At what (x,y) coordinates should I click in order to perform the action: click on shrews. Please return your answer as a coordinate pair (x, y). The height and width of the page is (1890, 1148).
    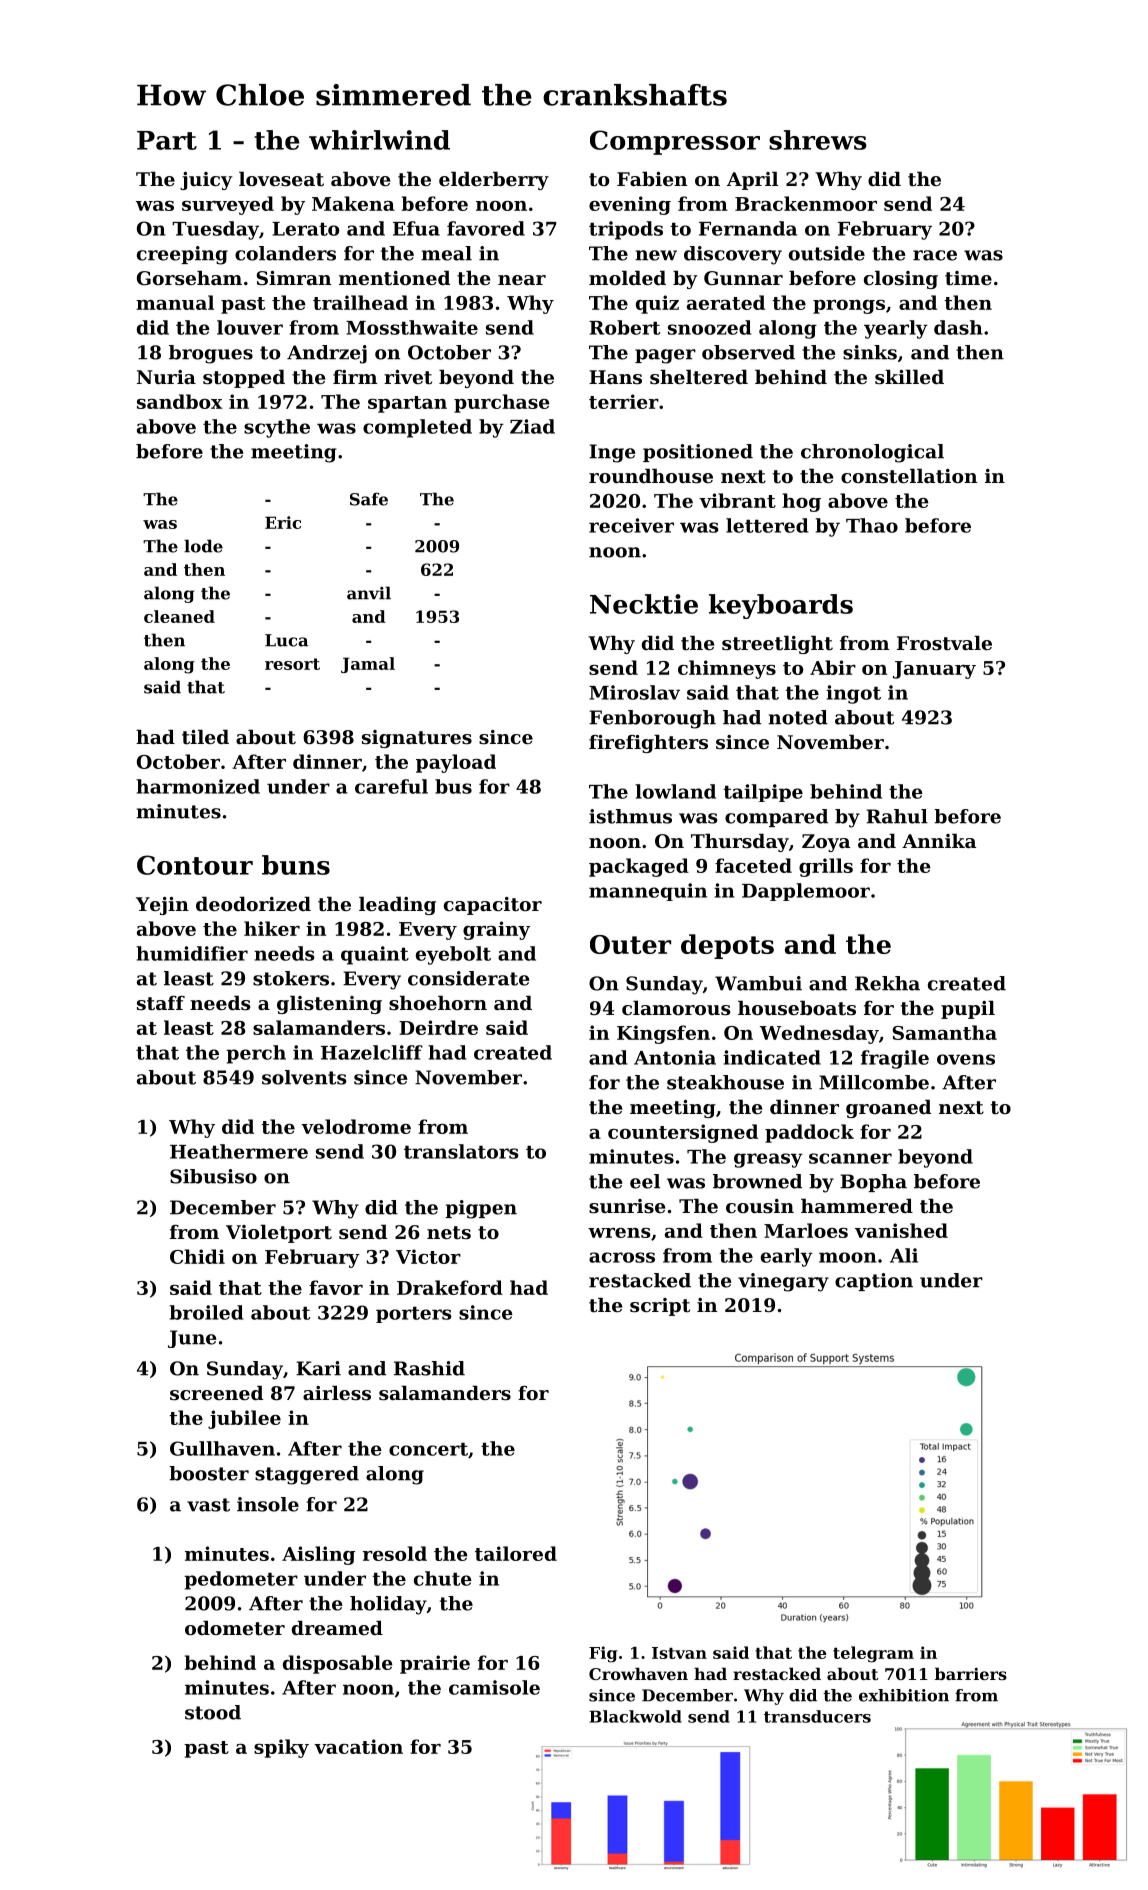
    Looking at the image, I should click on (818, 140).
